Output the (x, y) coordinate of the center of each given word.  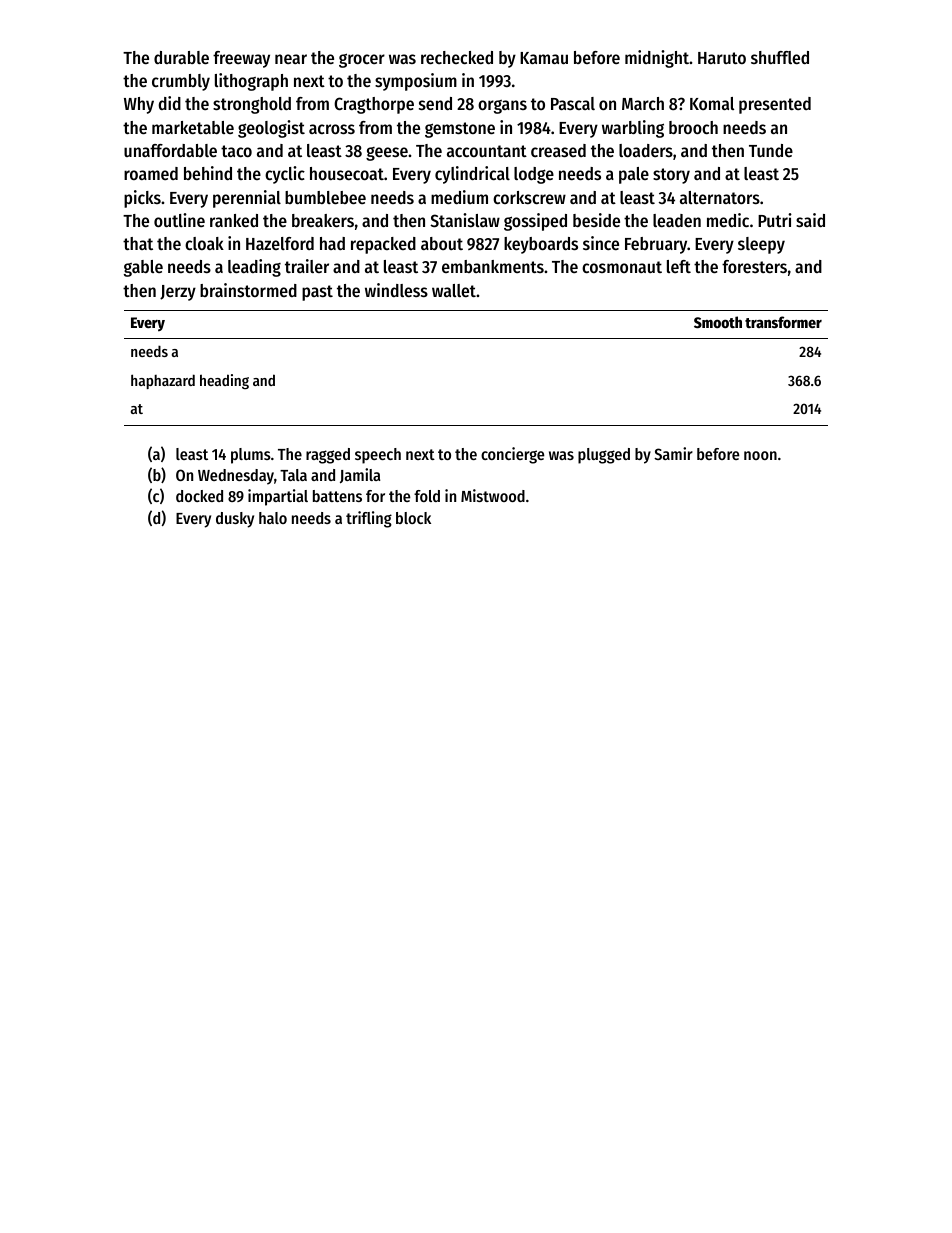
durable (181, 57)
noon (760, 455)
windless (396, 290)
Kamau (544, 58)
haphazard (163, 381)
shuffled (780, 57)
